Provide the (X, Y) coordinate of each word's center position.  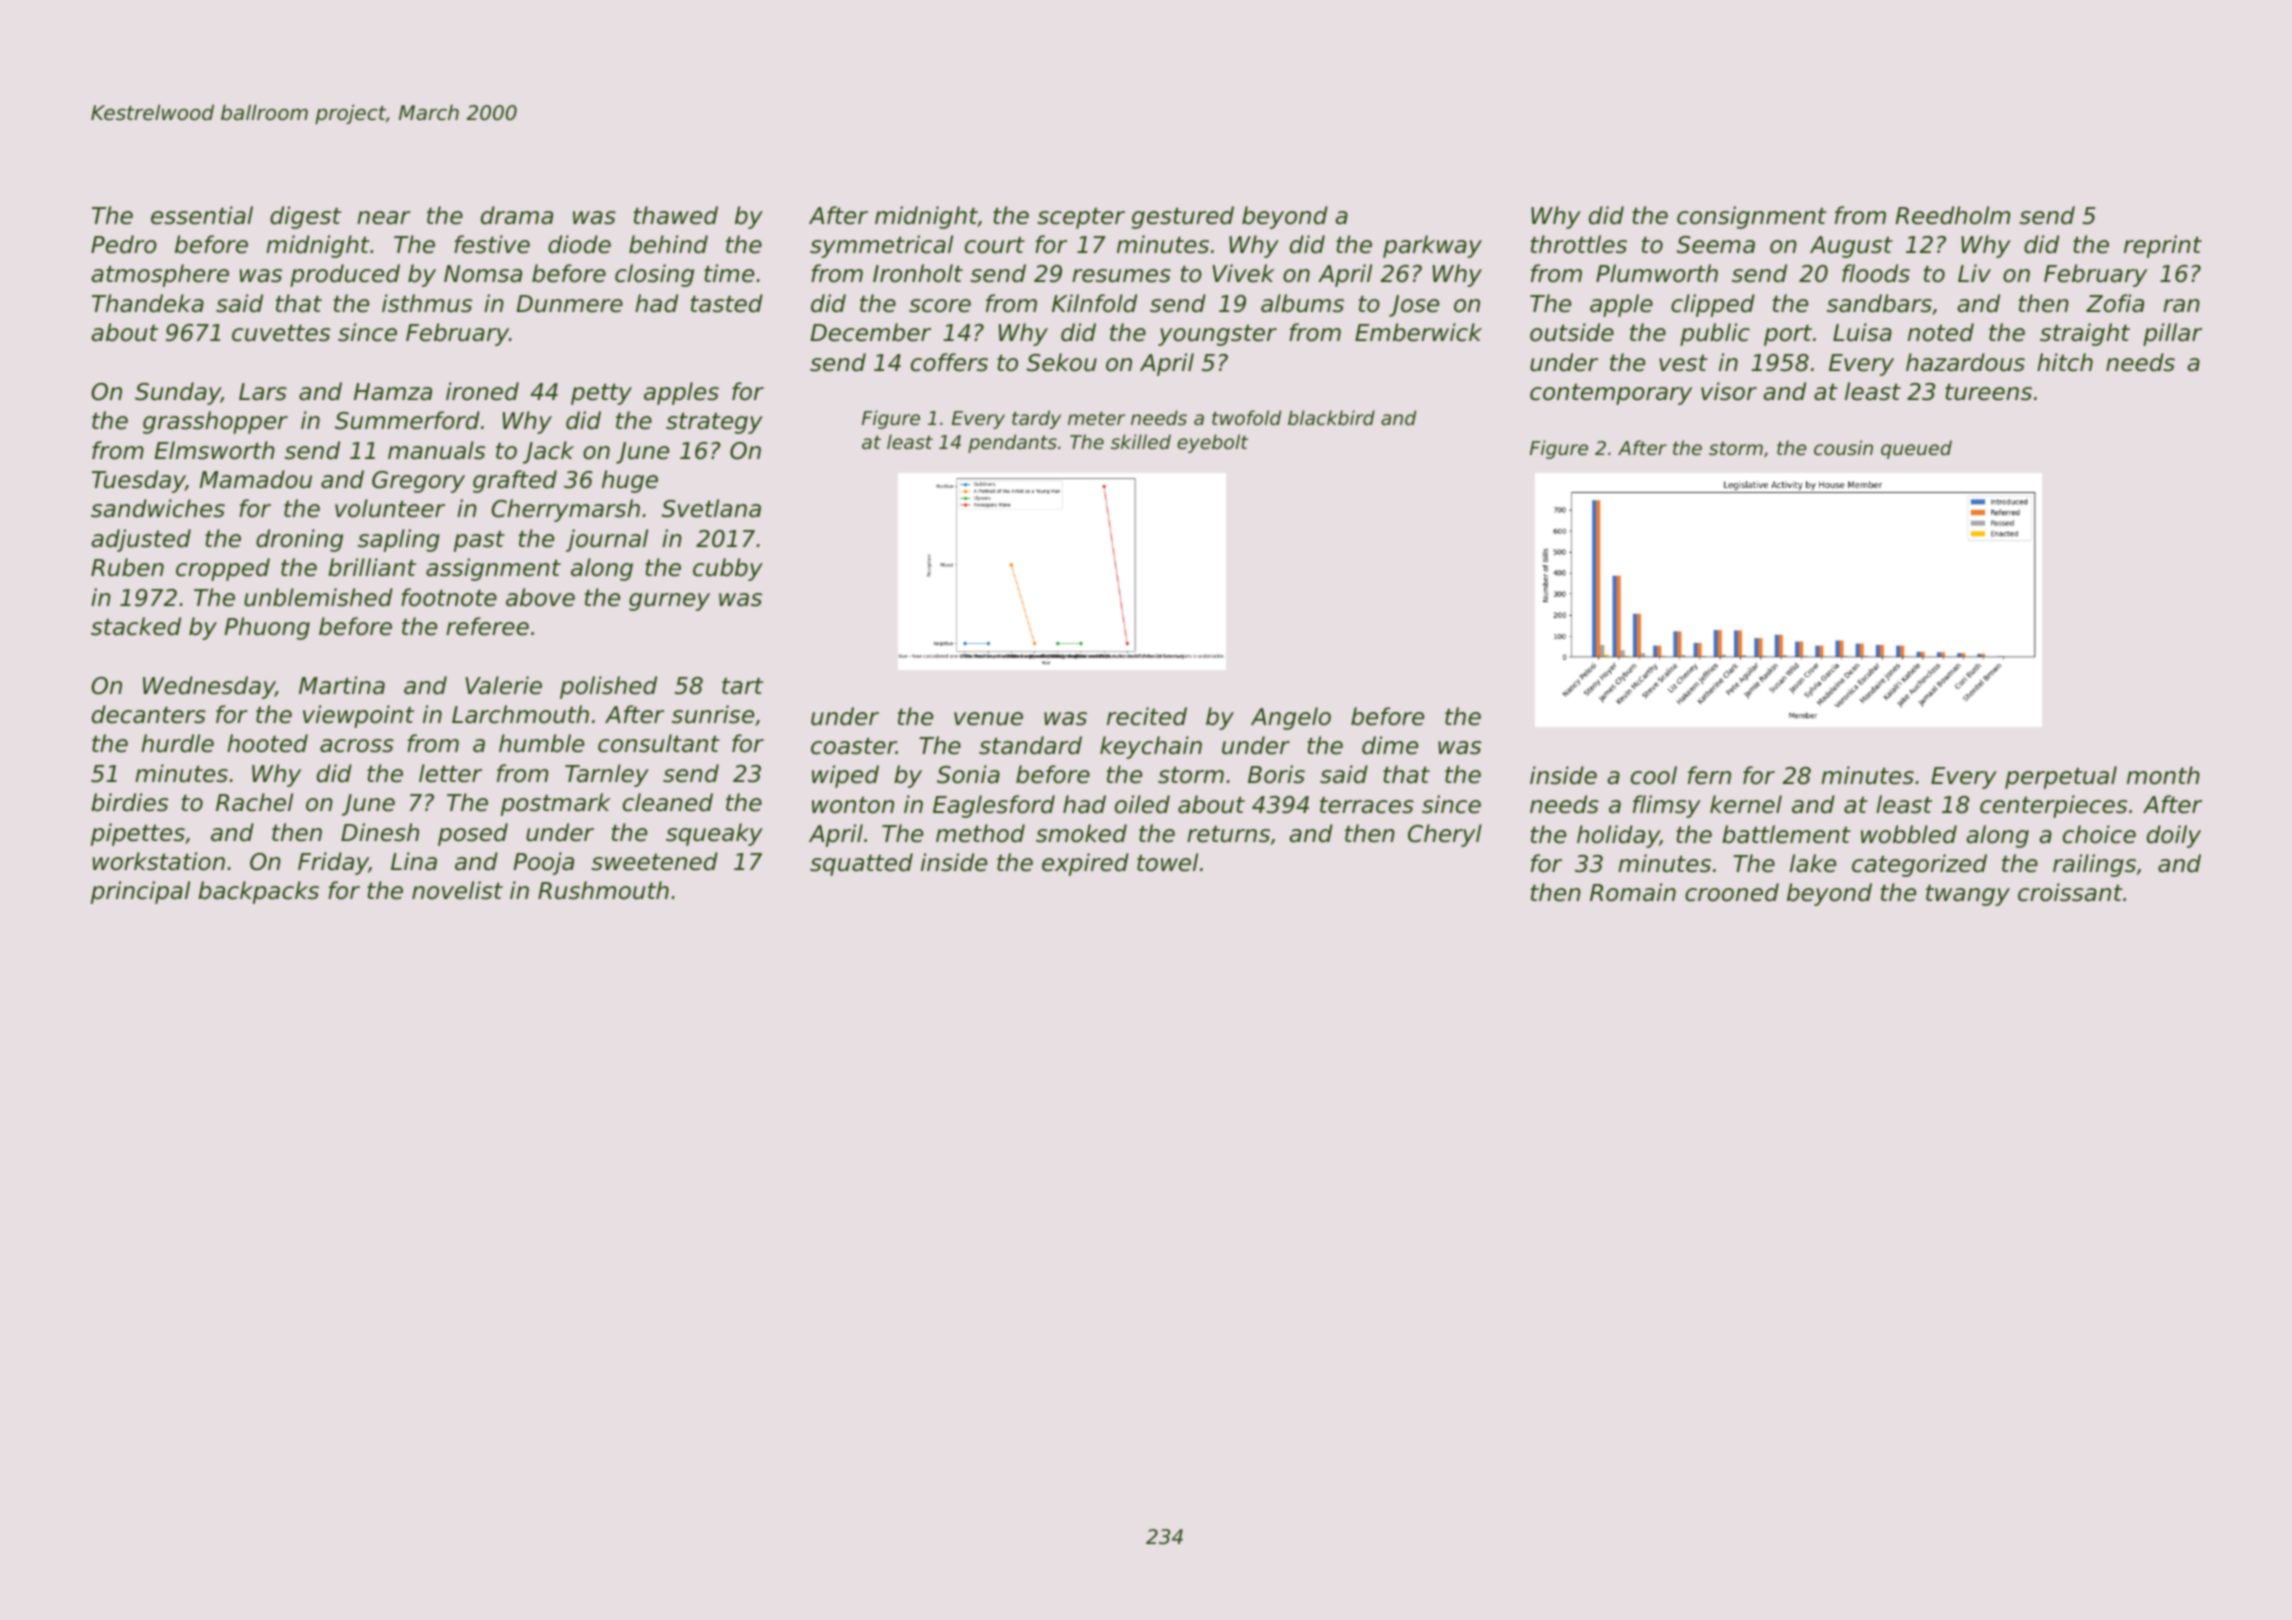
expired (1085, 864)
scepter (1081, 218)
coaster (853, 746)
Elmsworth (214, 450)
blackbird (1331, 417)
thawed (676, 215)
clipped (1713, 305)
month (2163, 775)
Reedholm (1952, 215)
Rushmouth (603, 890)
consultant (659, 743)
